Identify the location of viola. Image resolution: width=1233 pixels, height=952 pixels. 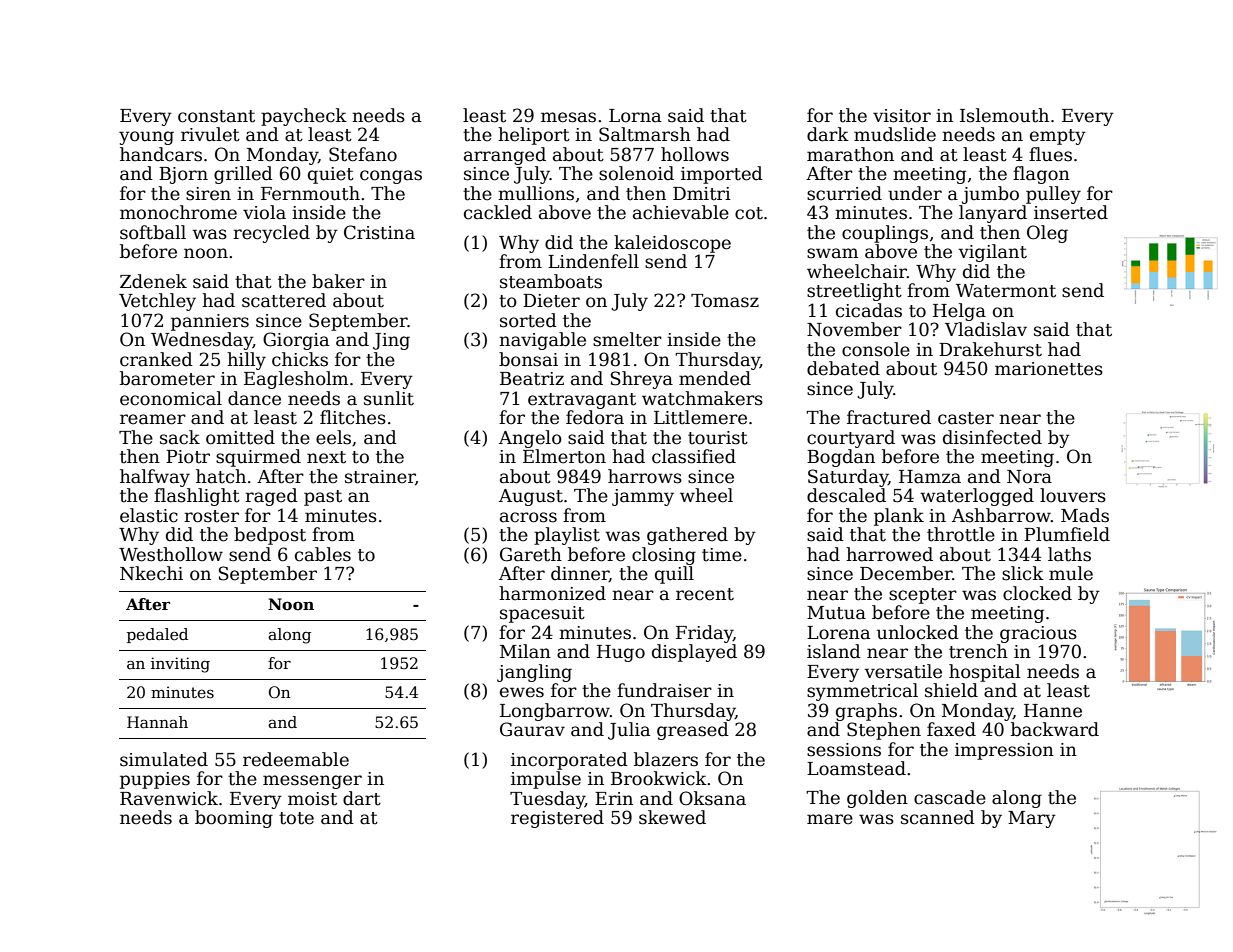
(264, 212).
